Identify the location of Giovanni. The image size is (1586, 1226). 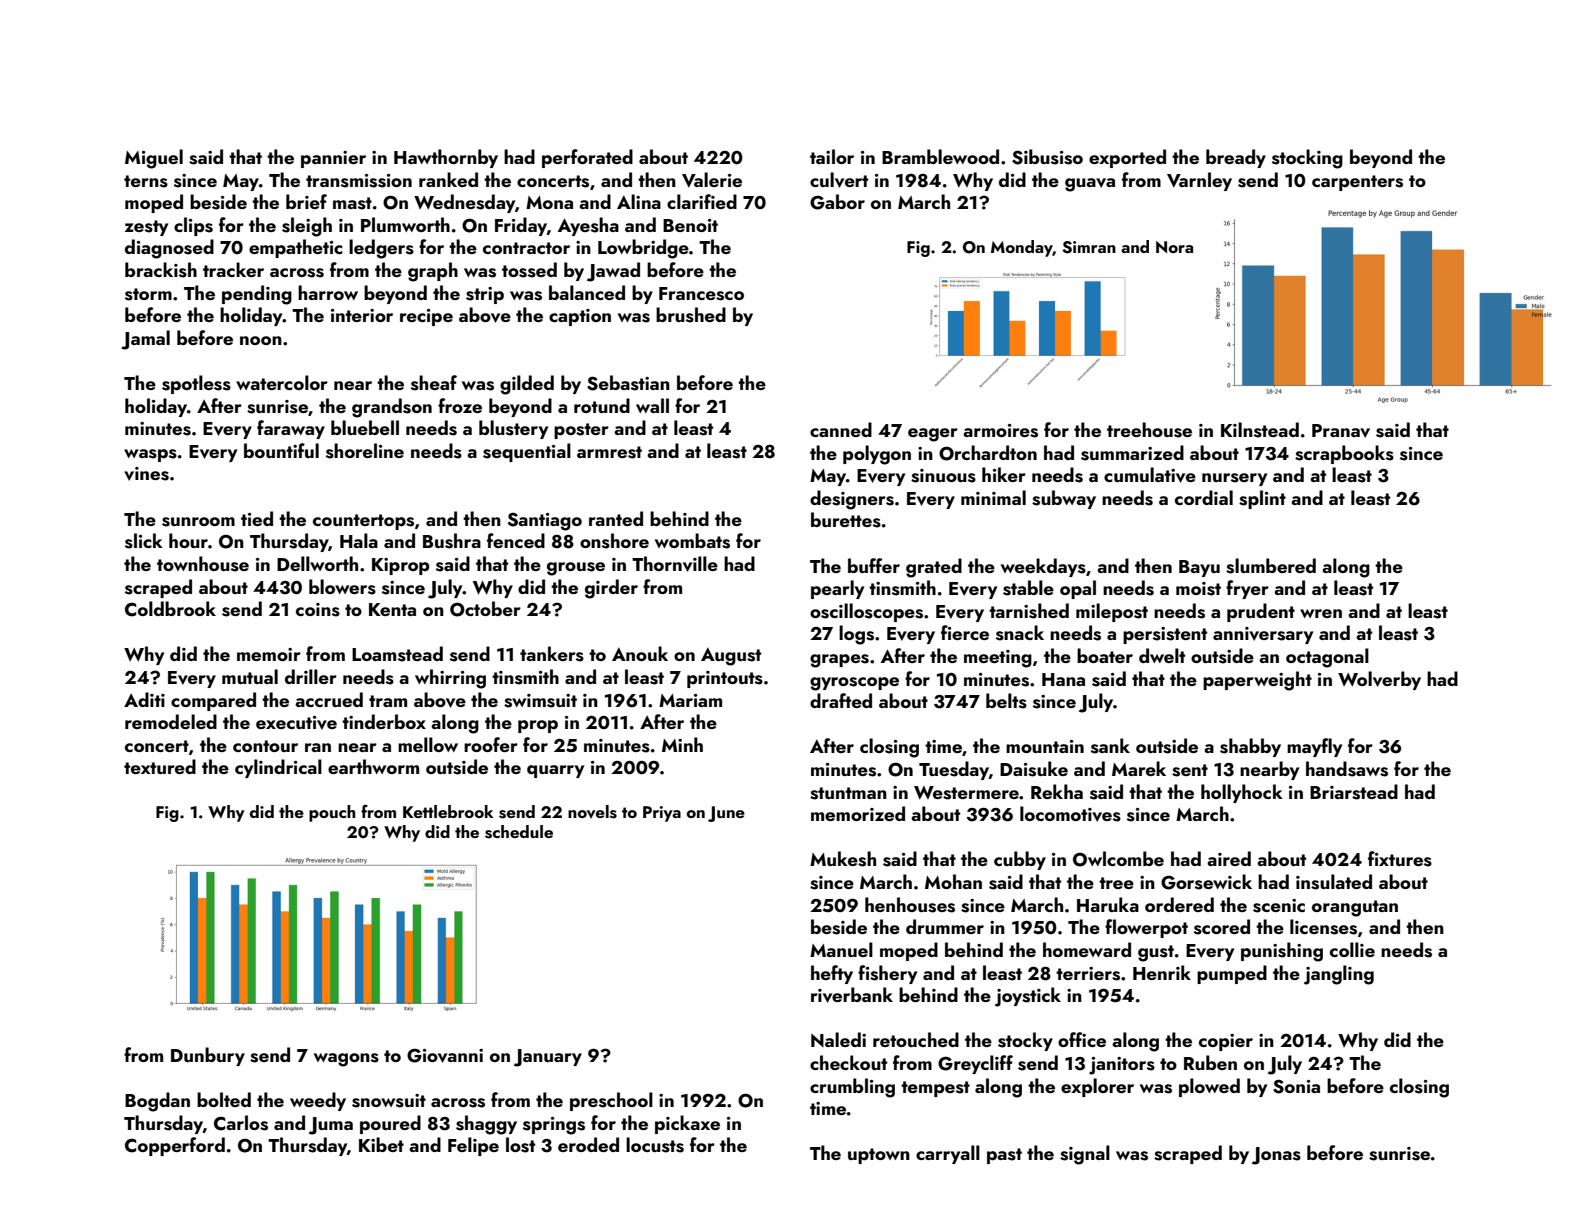
(445, 1055).
